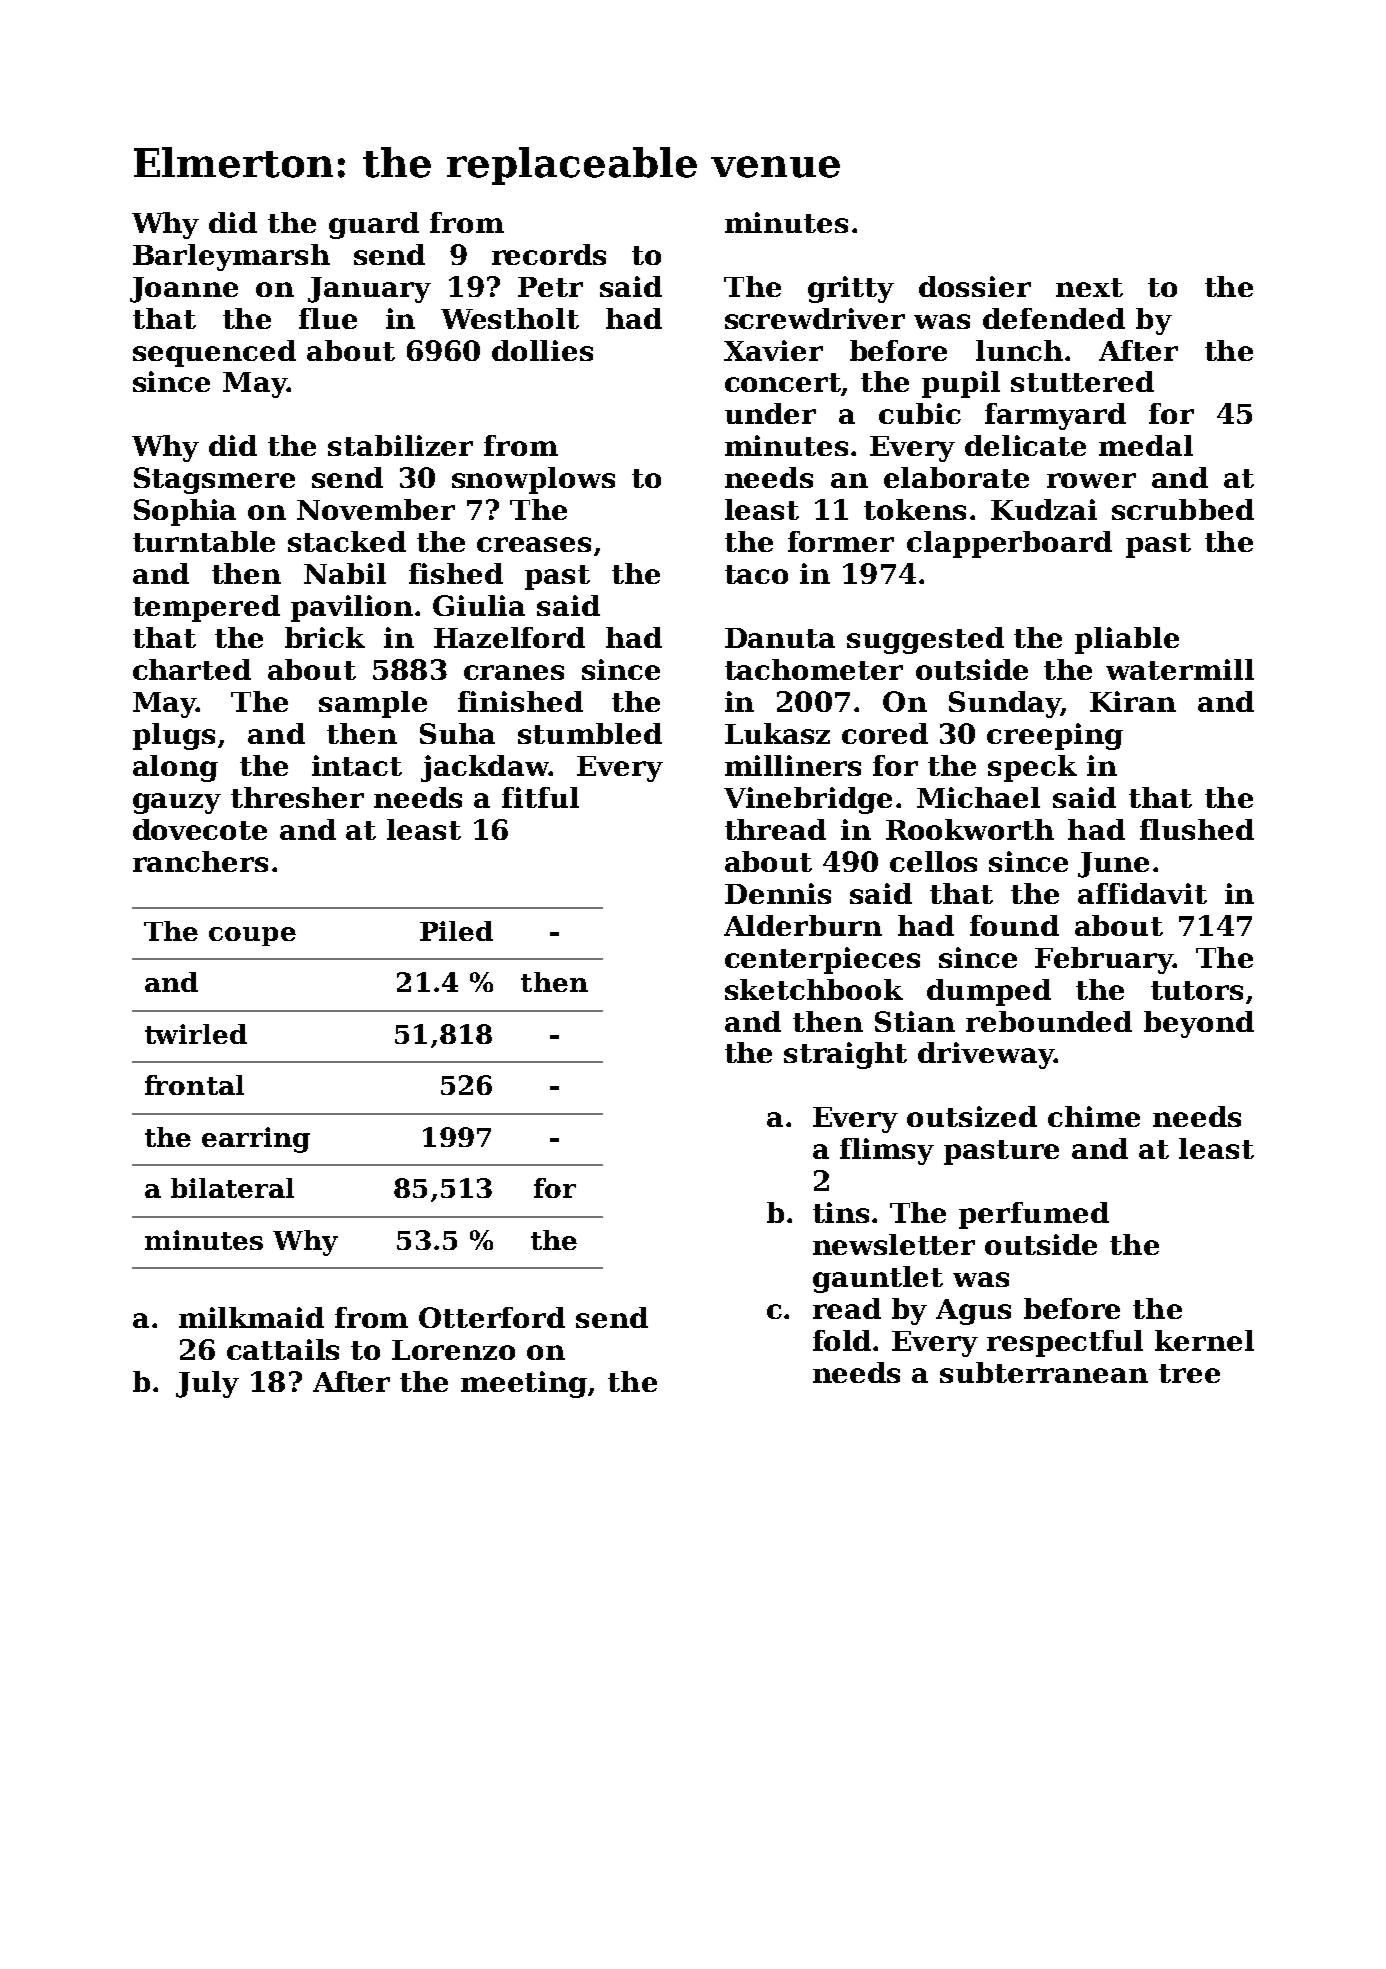  I want to click on dollies, so click(542, 350).
